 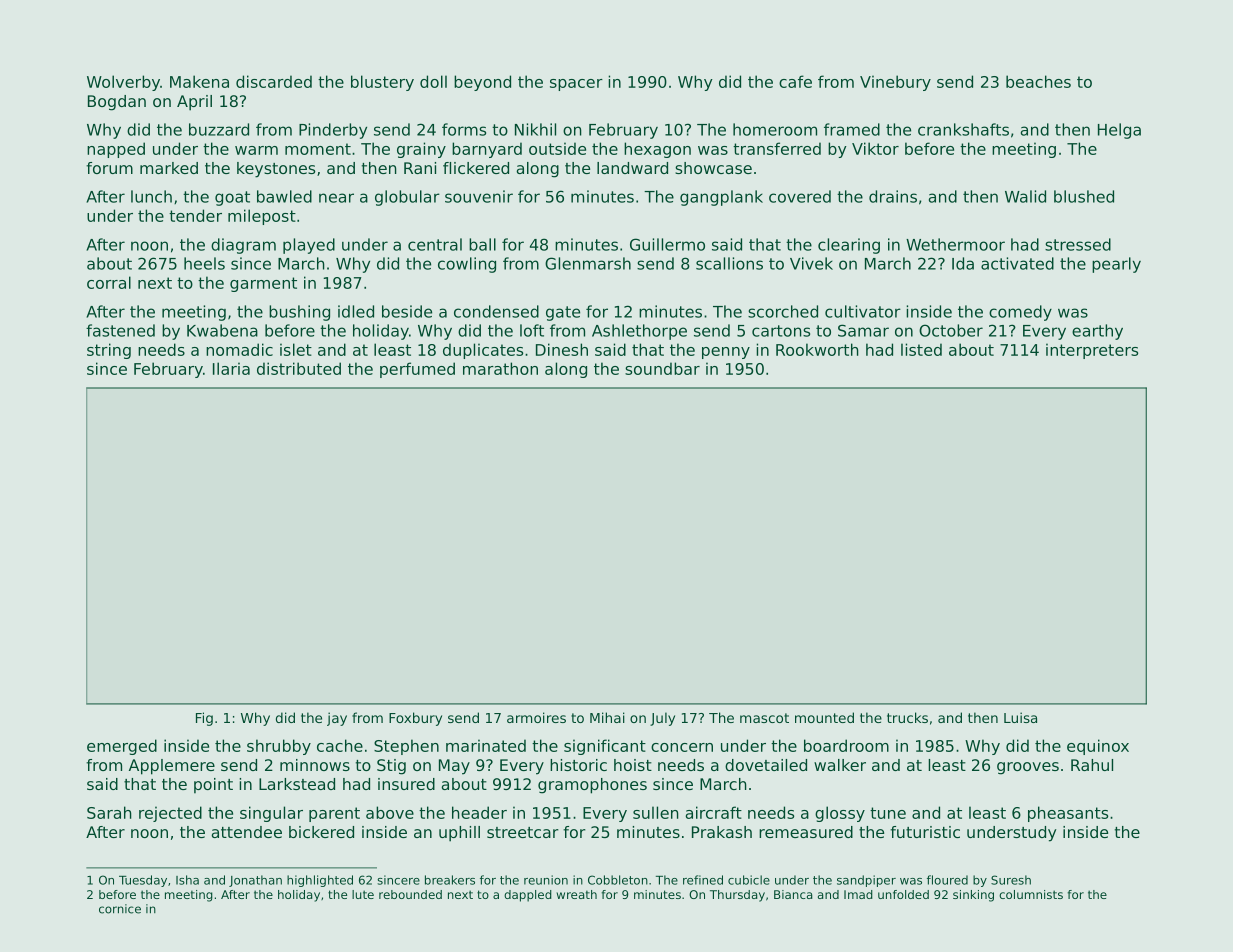 I want to click on Wolverby, so click(x=123, y=83).
